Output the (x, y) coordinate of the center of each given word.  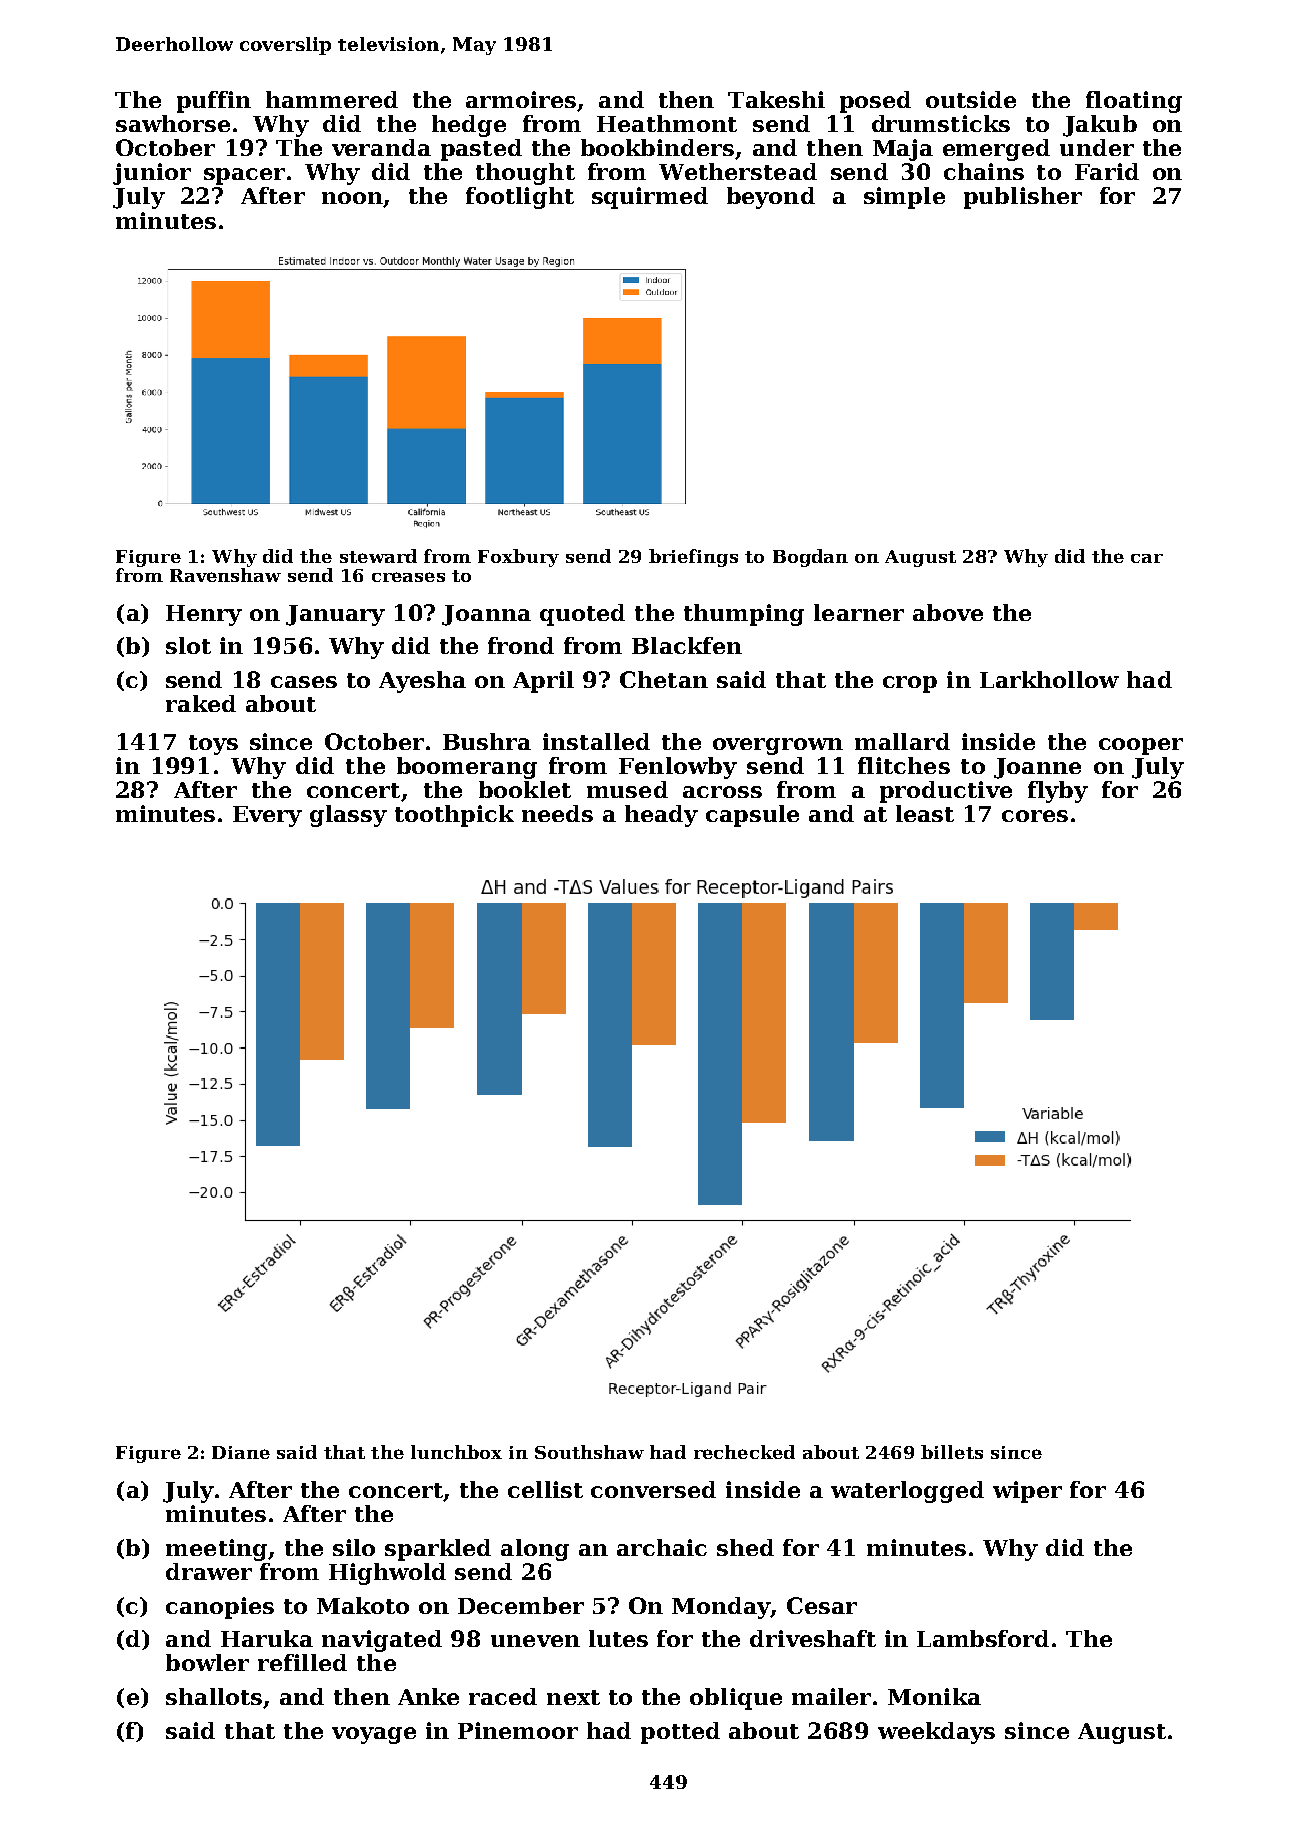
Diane (241, 1452)
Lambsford (983, 1638)
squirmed (650, 198)
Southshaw (589, 1452)
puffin (214, 102)
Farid (1107, 171)
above (948, 612)
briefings (693, 558)
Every (267, 816)
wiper (1027, 1492)
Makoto (363, 1605)
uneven (535, 1641)
